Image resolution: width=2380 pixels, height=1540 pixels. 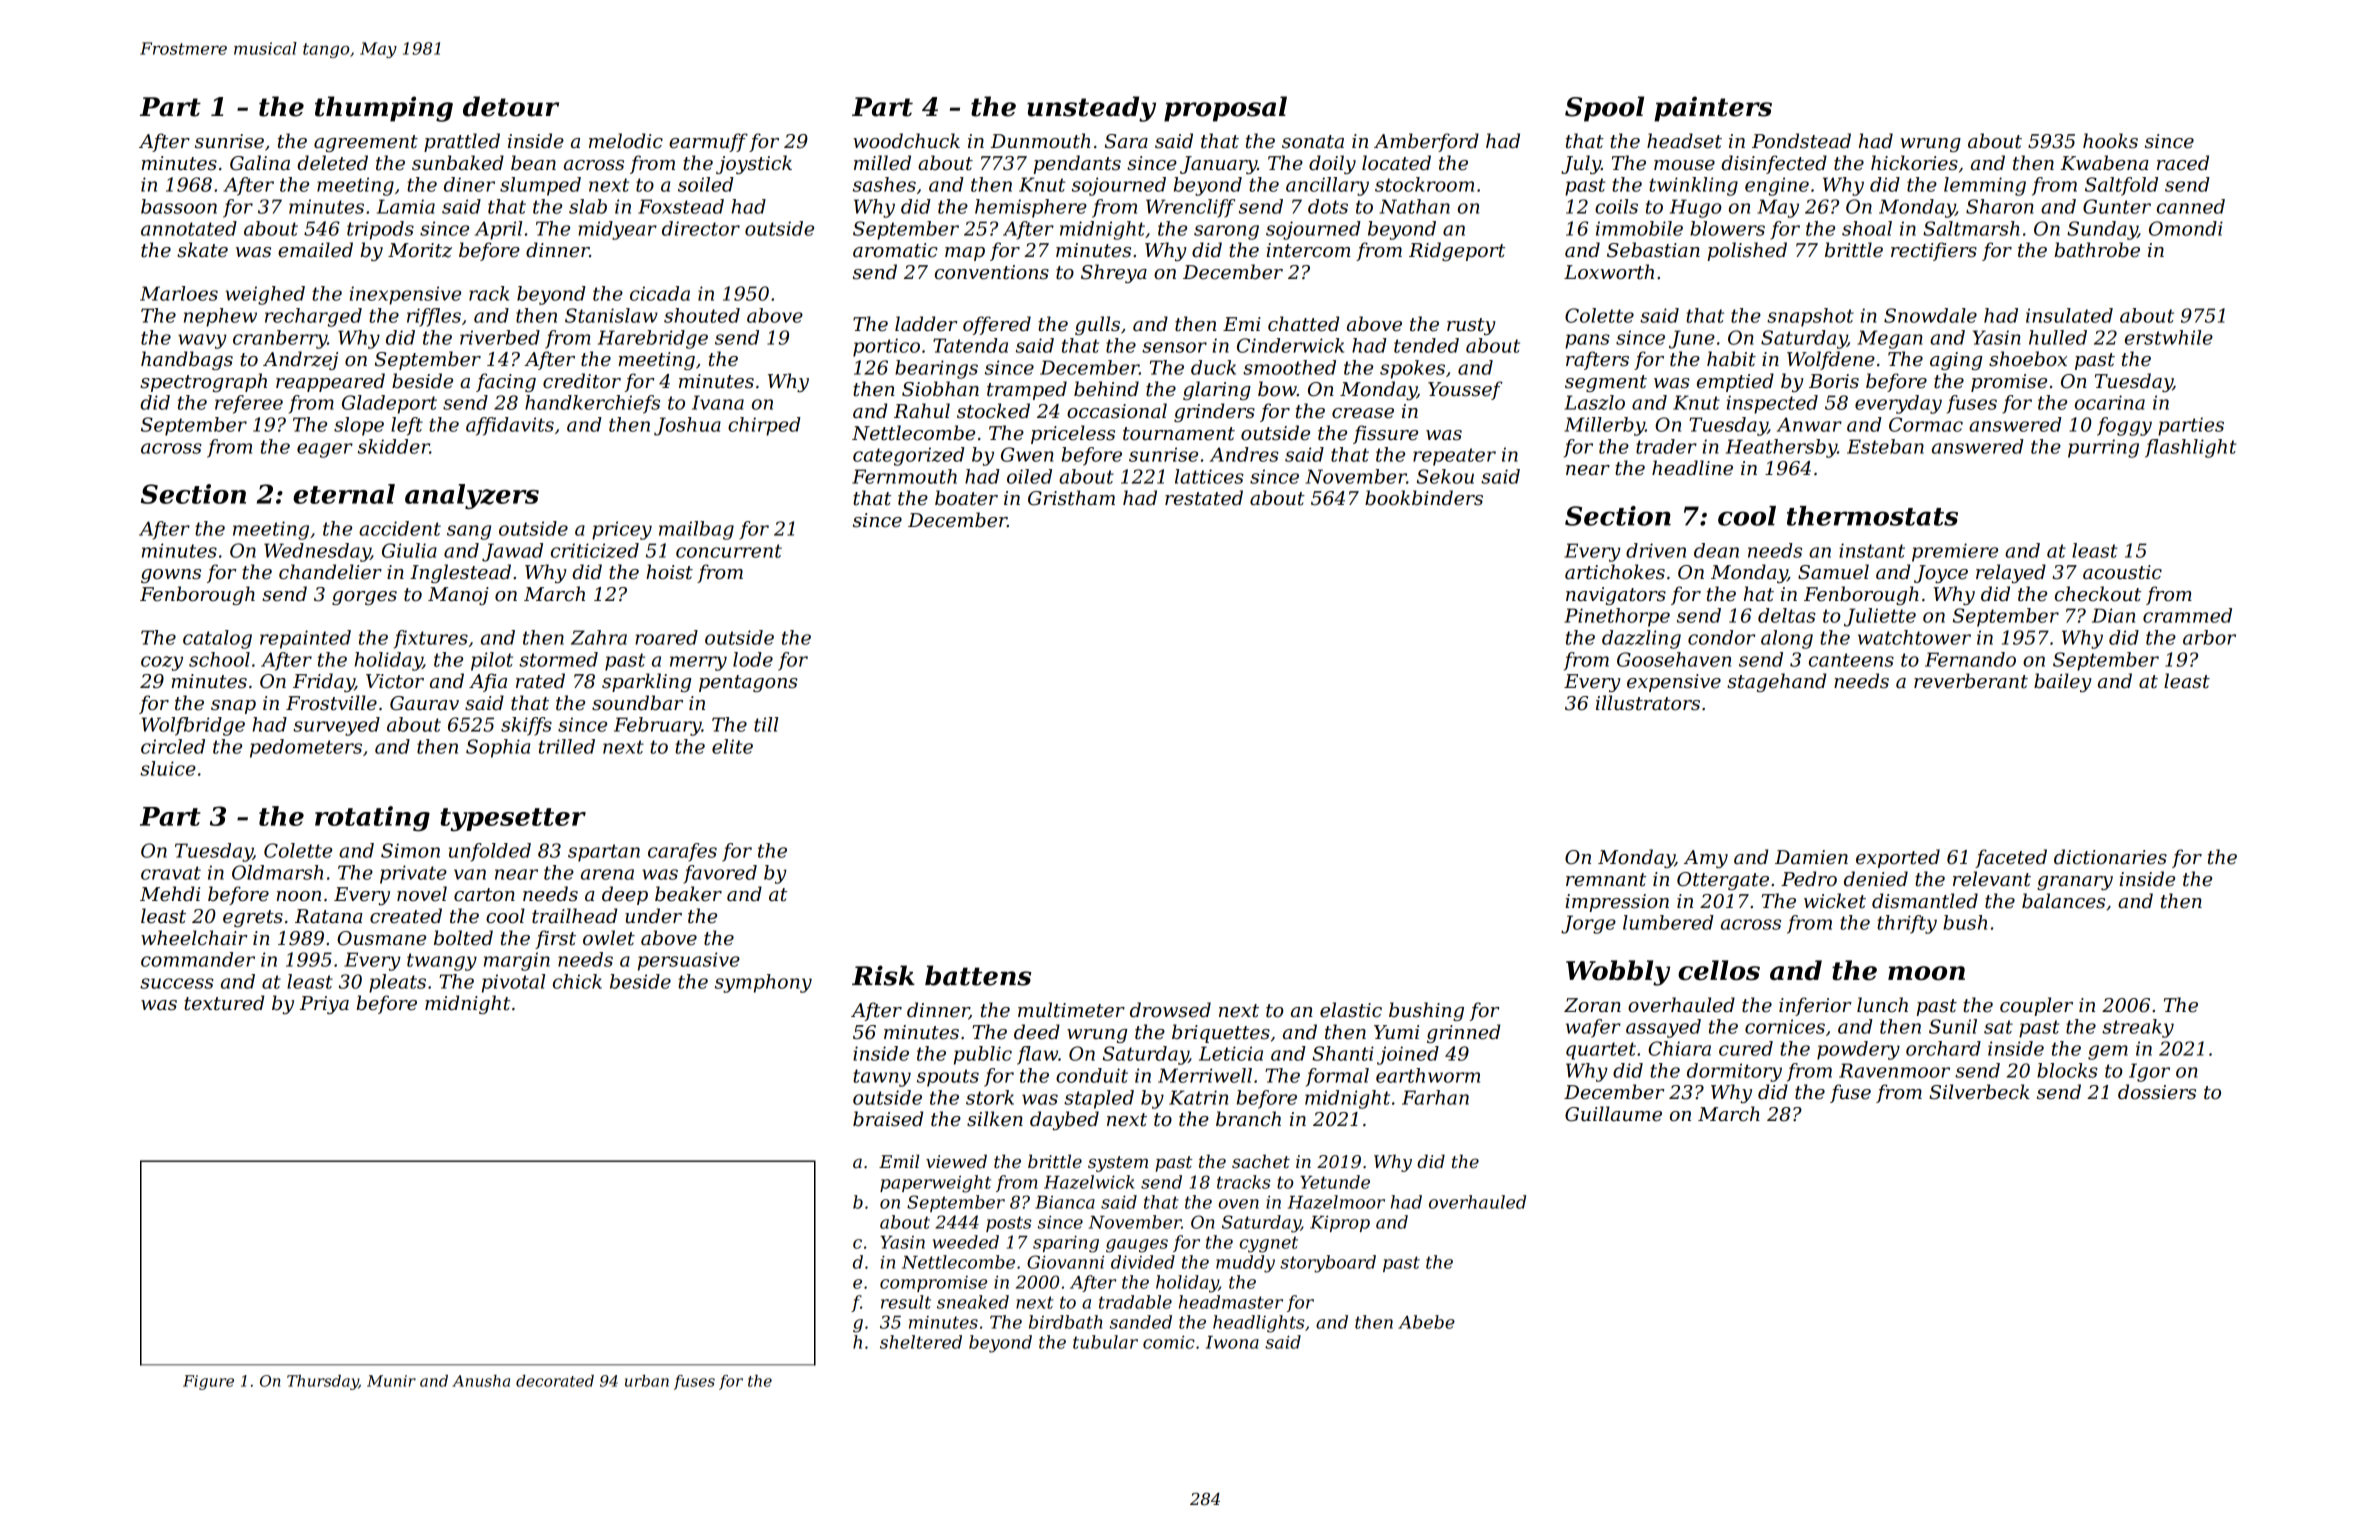 What do you see at coordinates (498, 230) in the image?
I see `April` at bounding box center [498, 230].
